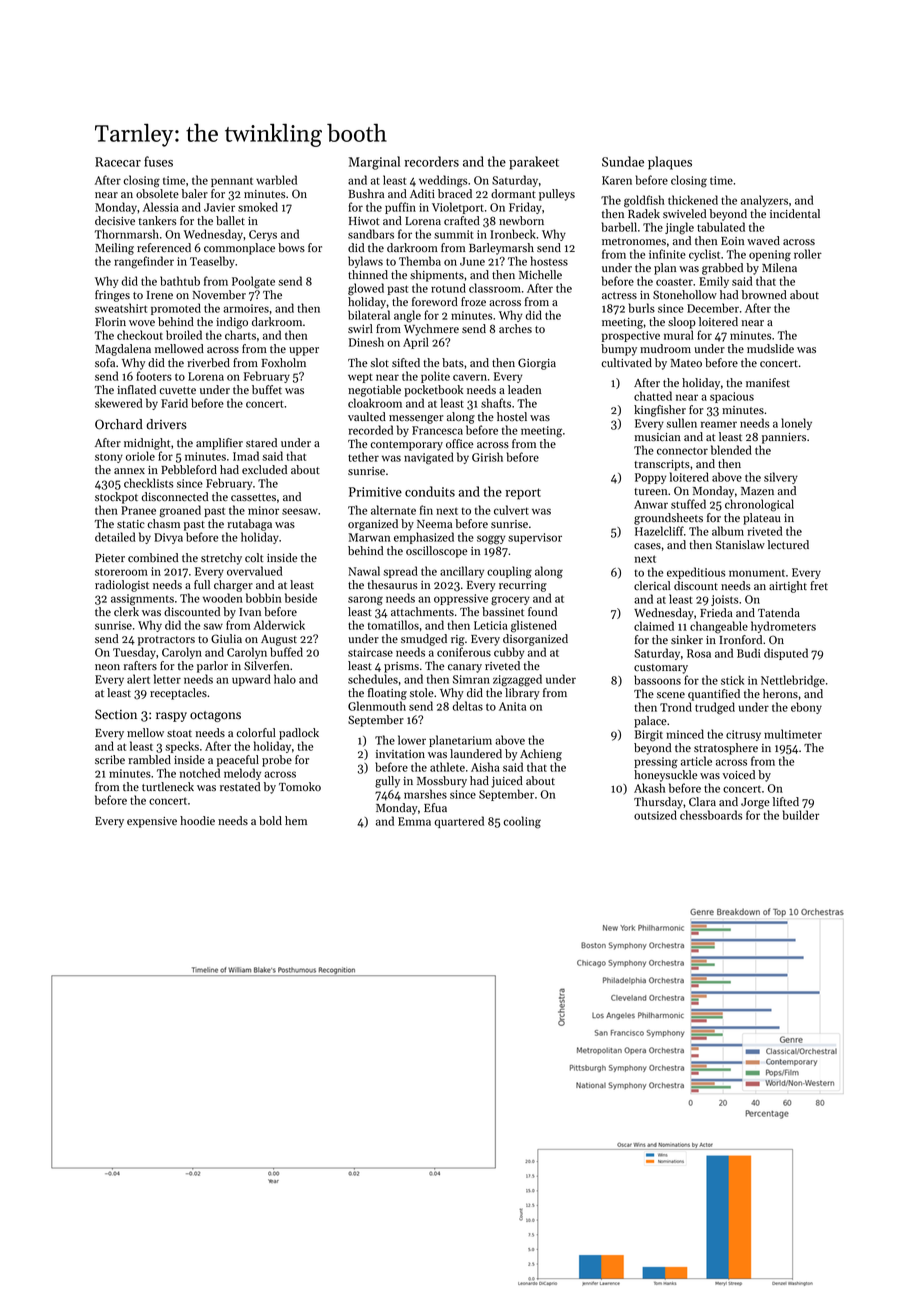 The width and height of the screenshot is (924, 1308). What do you see at coordinates (491, 625) in the screenshot?
I see `Leticia` at bounding box center [491, 625].
